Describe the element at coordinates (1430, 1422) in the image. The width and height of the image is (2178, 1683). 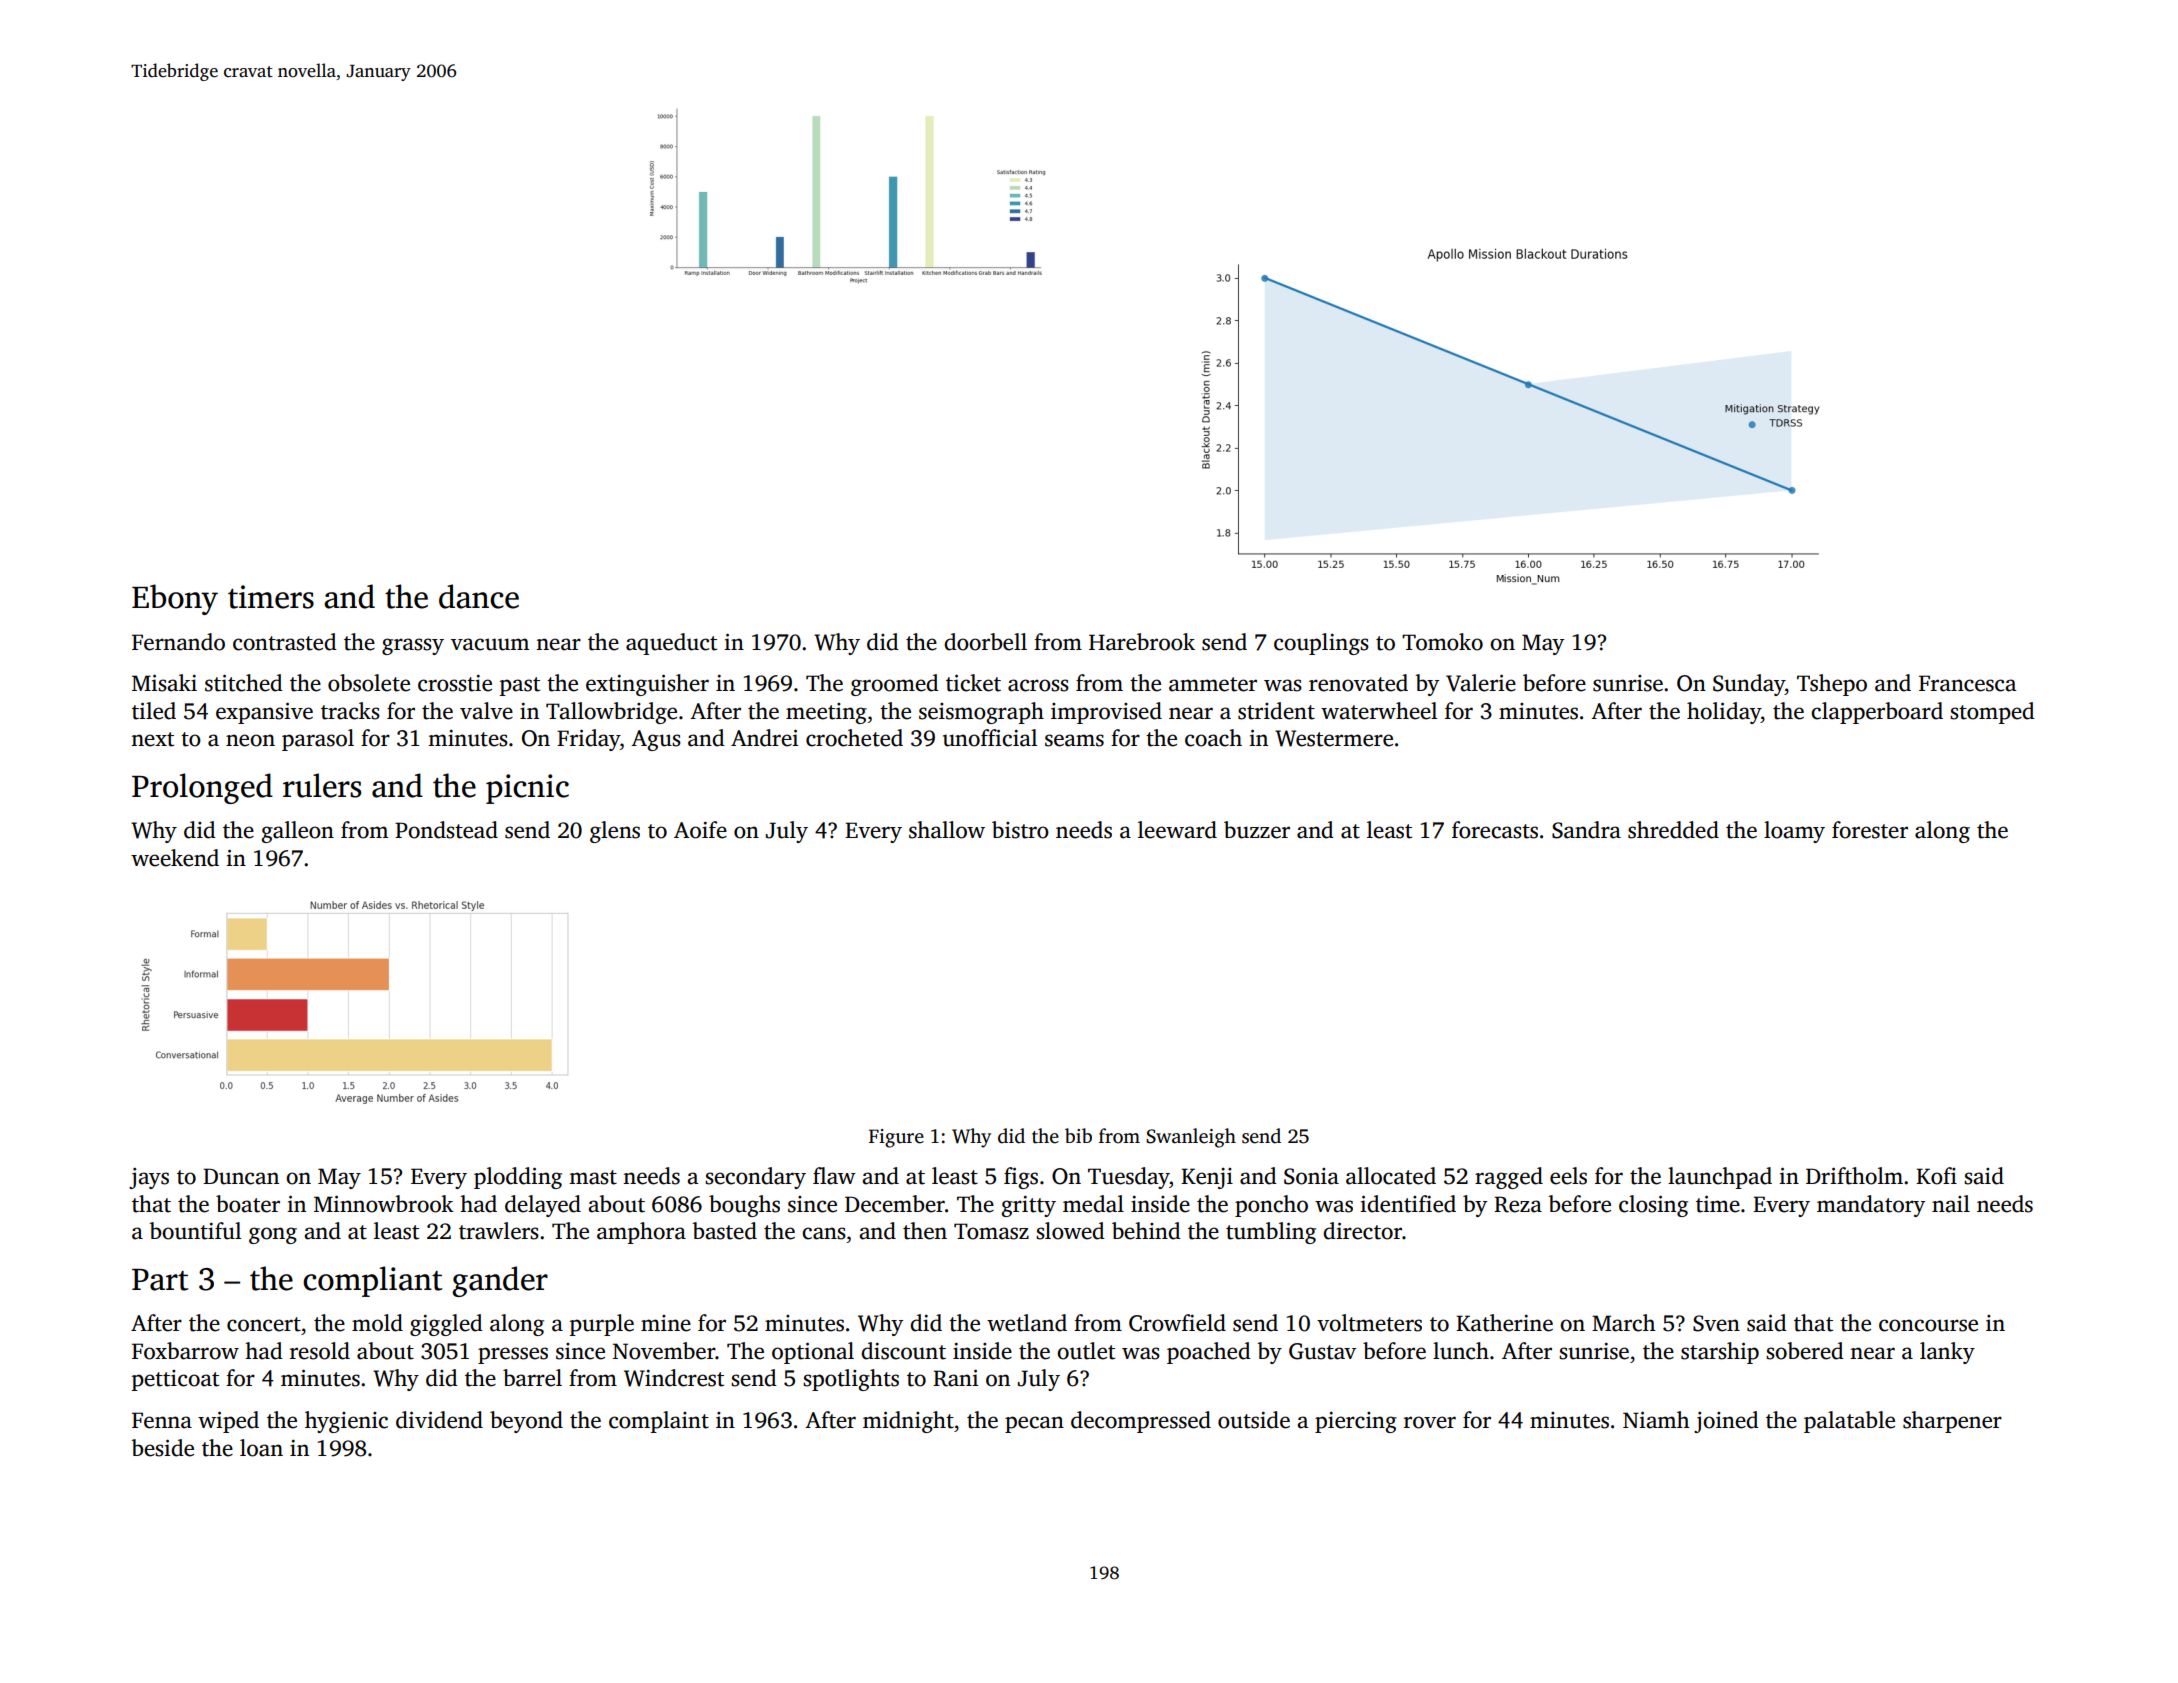
I see `rover` at that location.
